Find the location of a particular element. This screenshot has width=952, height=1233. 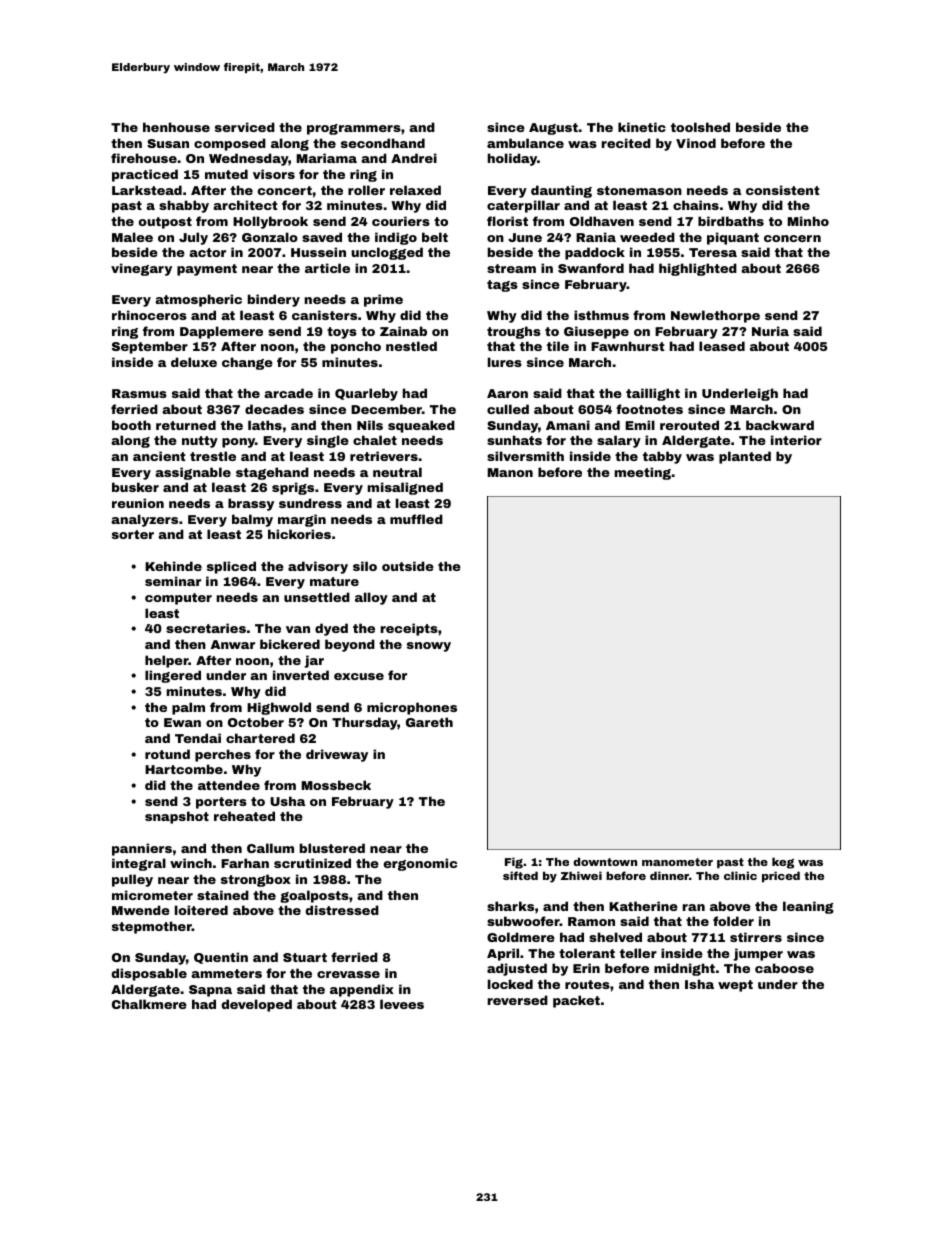

leased is located at coordinates (722, 346).
